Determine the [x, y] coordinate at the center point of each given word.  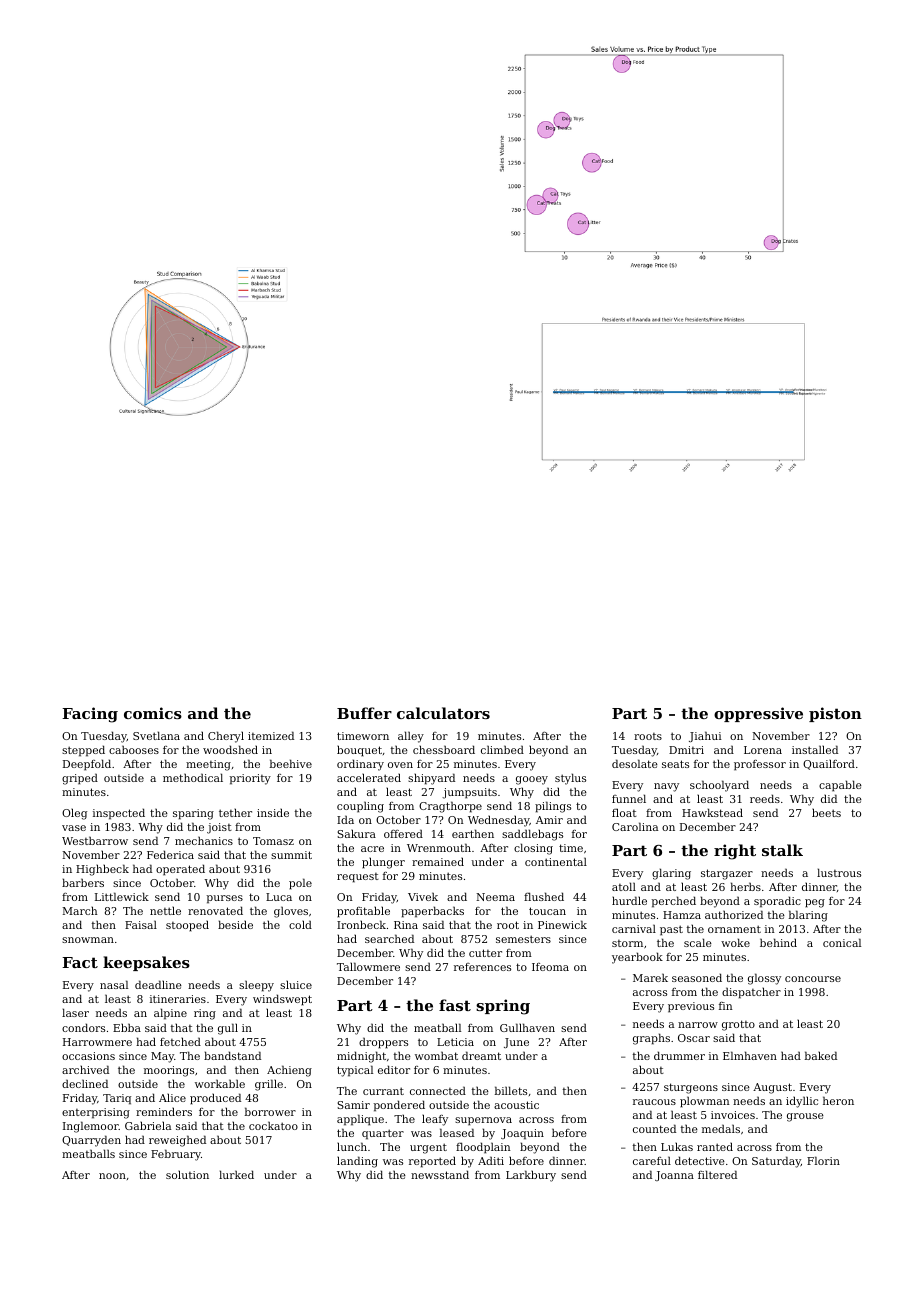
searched [389, 938]
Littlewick [122, 896]
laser [75, 1012]
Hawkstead [712, 812]
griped [80, 779]
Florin [823, 1160]
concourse [813, 979]
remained [438, 861]
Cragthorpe [450, 807]
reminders [164, 1111]
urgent [428, 1148]
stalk [782, 850]
